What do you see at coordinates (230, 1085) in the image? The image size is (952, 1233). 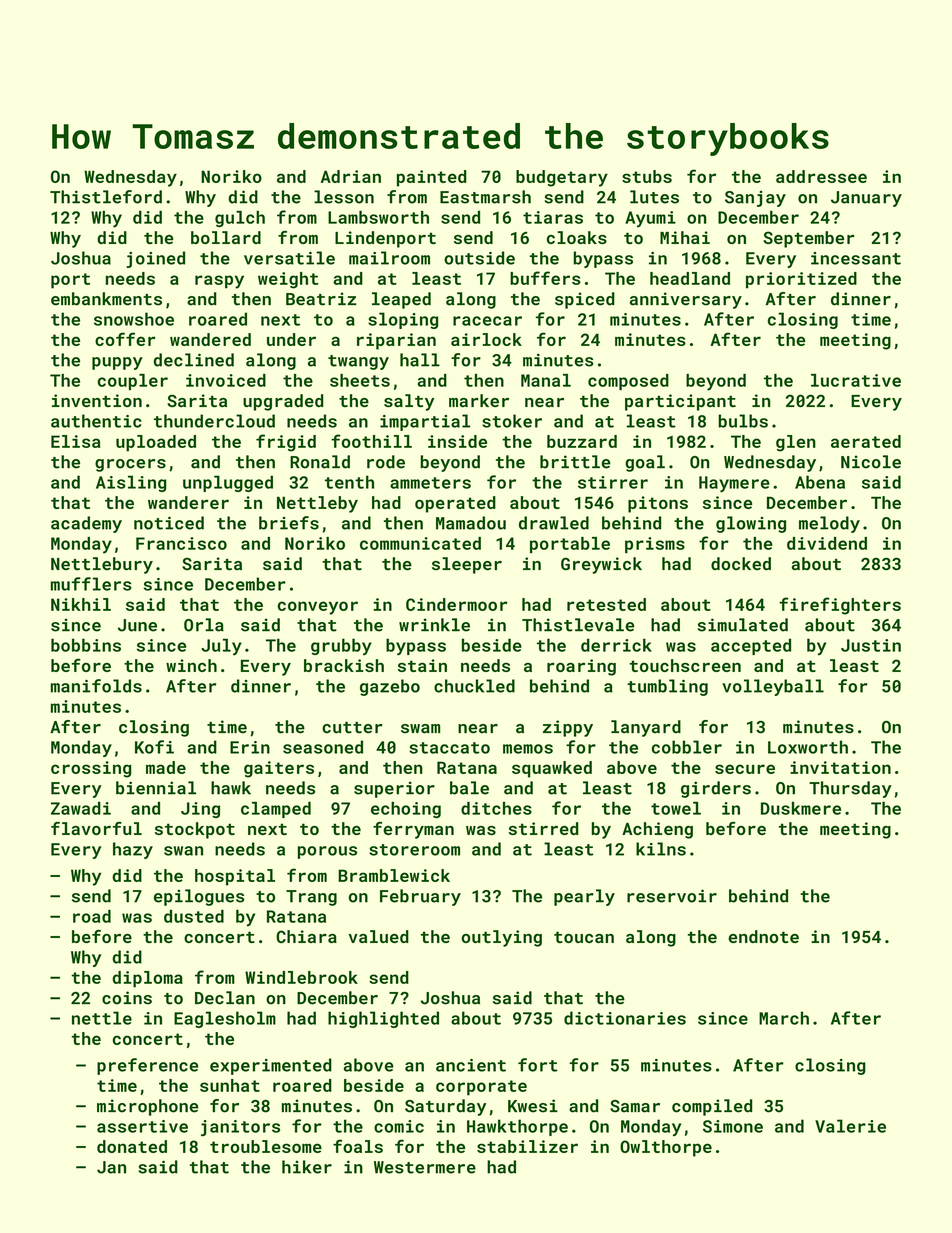 I see `sunhat` at bounding box center [230, 1085].
